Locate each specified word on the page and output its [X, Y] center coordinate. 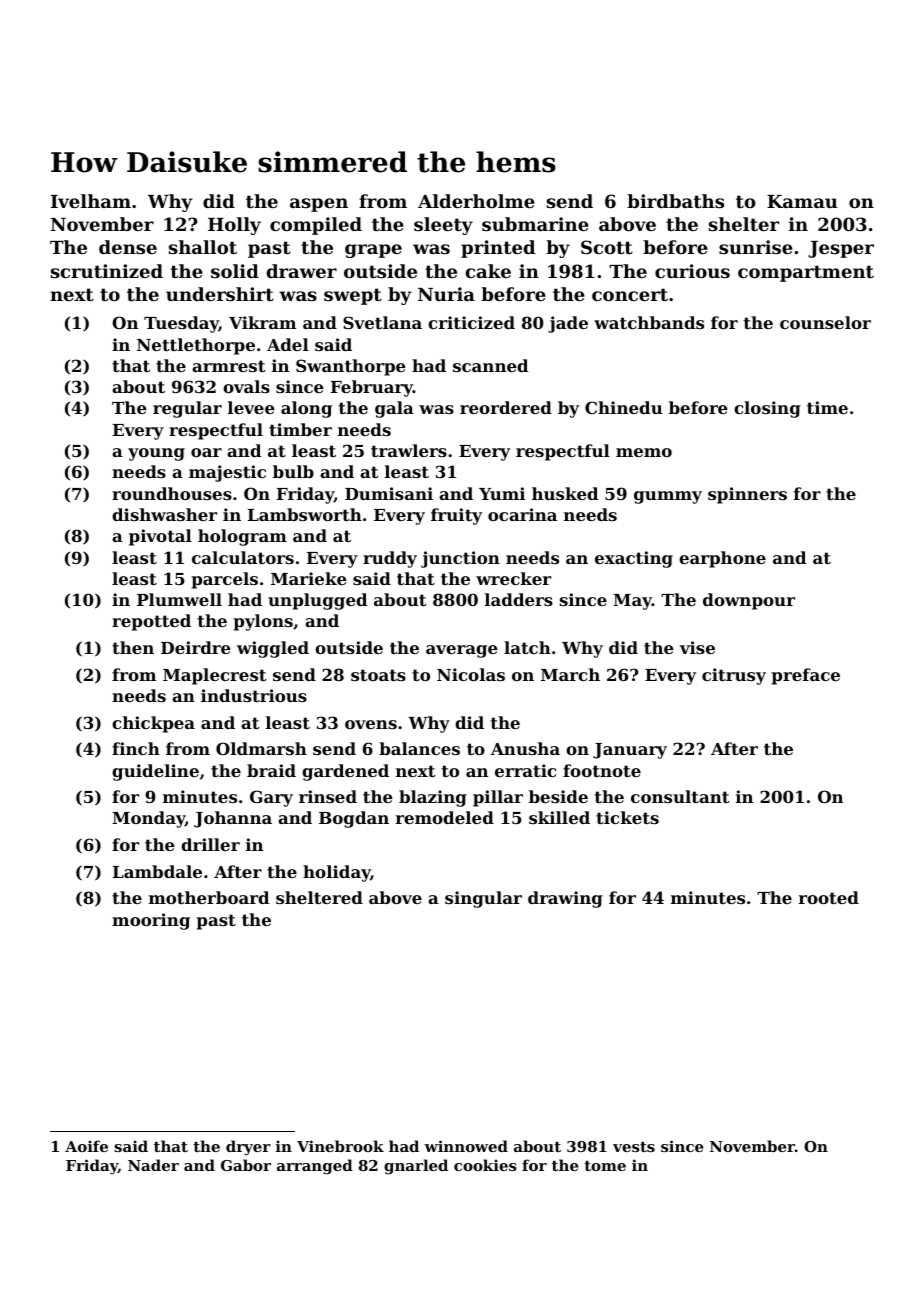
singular [483, 899]
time [827, 407]
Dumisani [389, 493]
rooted [829, 897]
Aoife [86, 1146]
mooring [151, 921]
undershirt [220, 294]
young [156, 454]
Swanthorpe [351, 367]
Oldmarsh [261, 748]
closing [767, 409]
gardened [345, 772]
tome [605, 1166]
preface [806, 676]
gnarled [416, 1167]
